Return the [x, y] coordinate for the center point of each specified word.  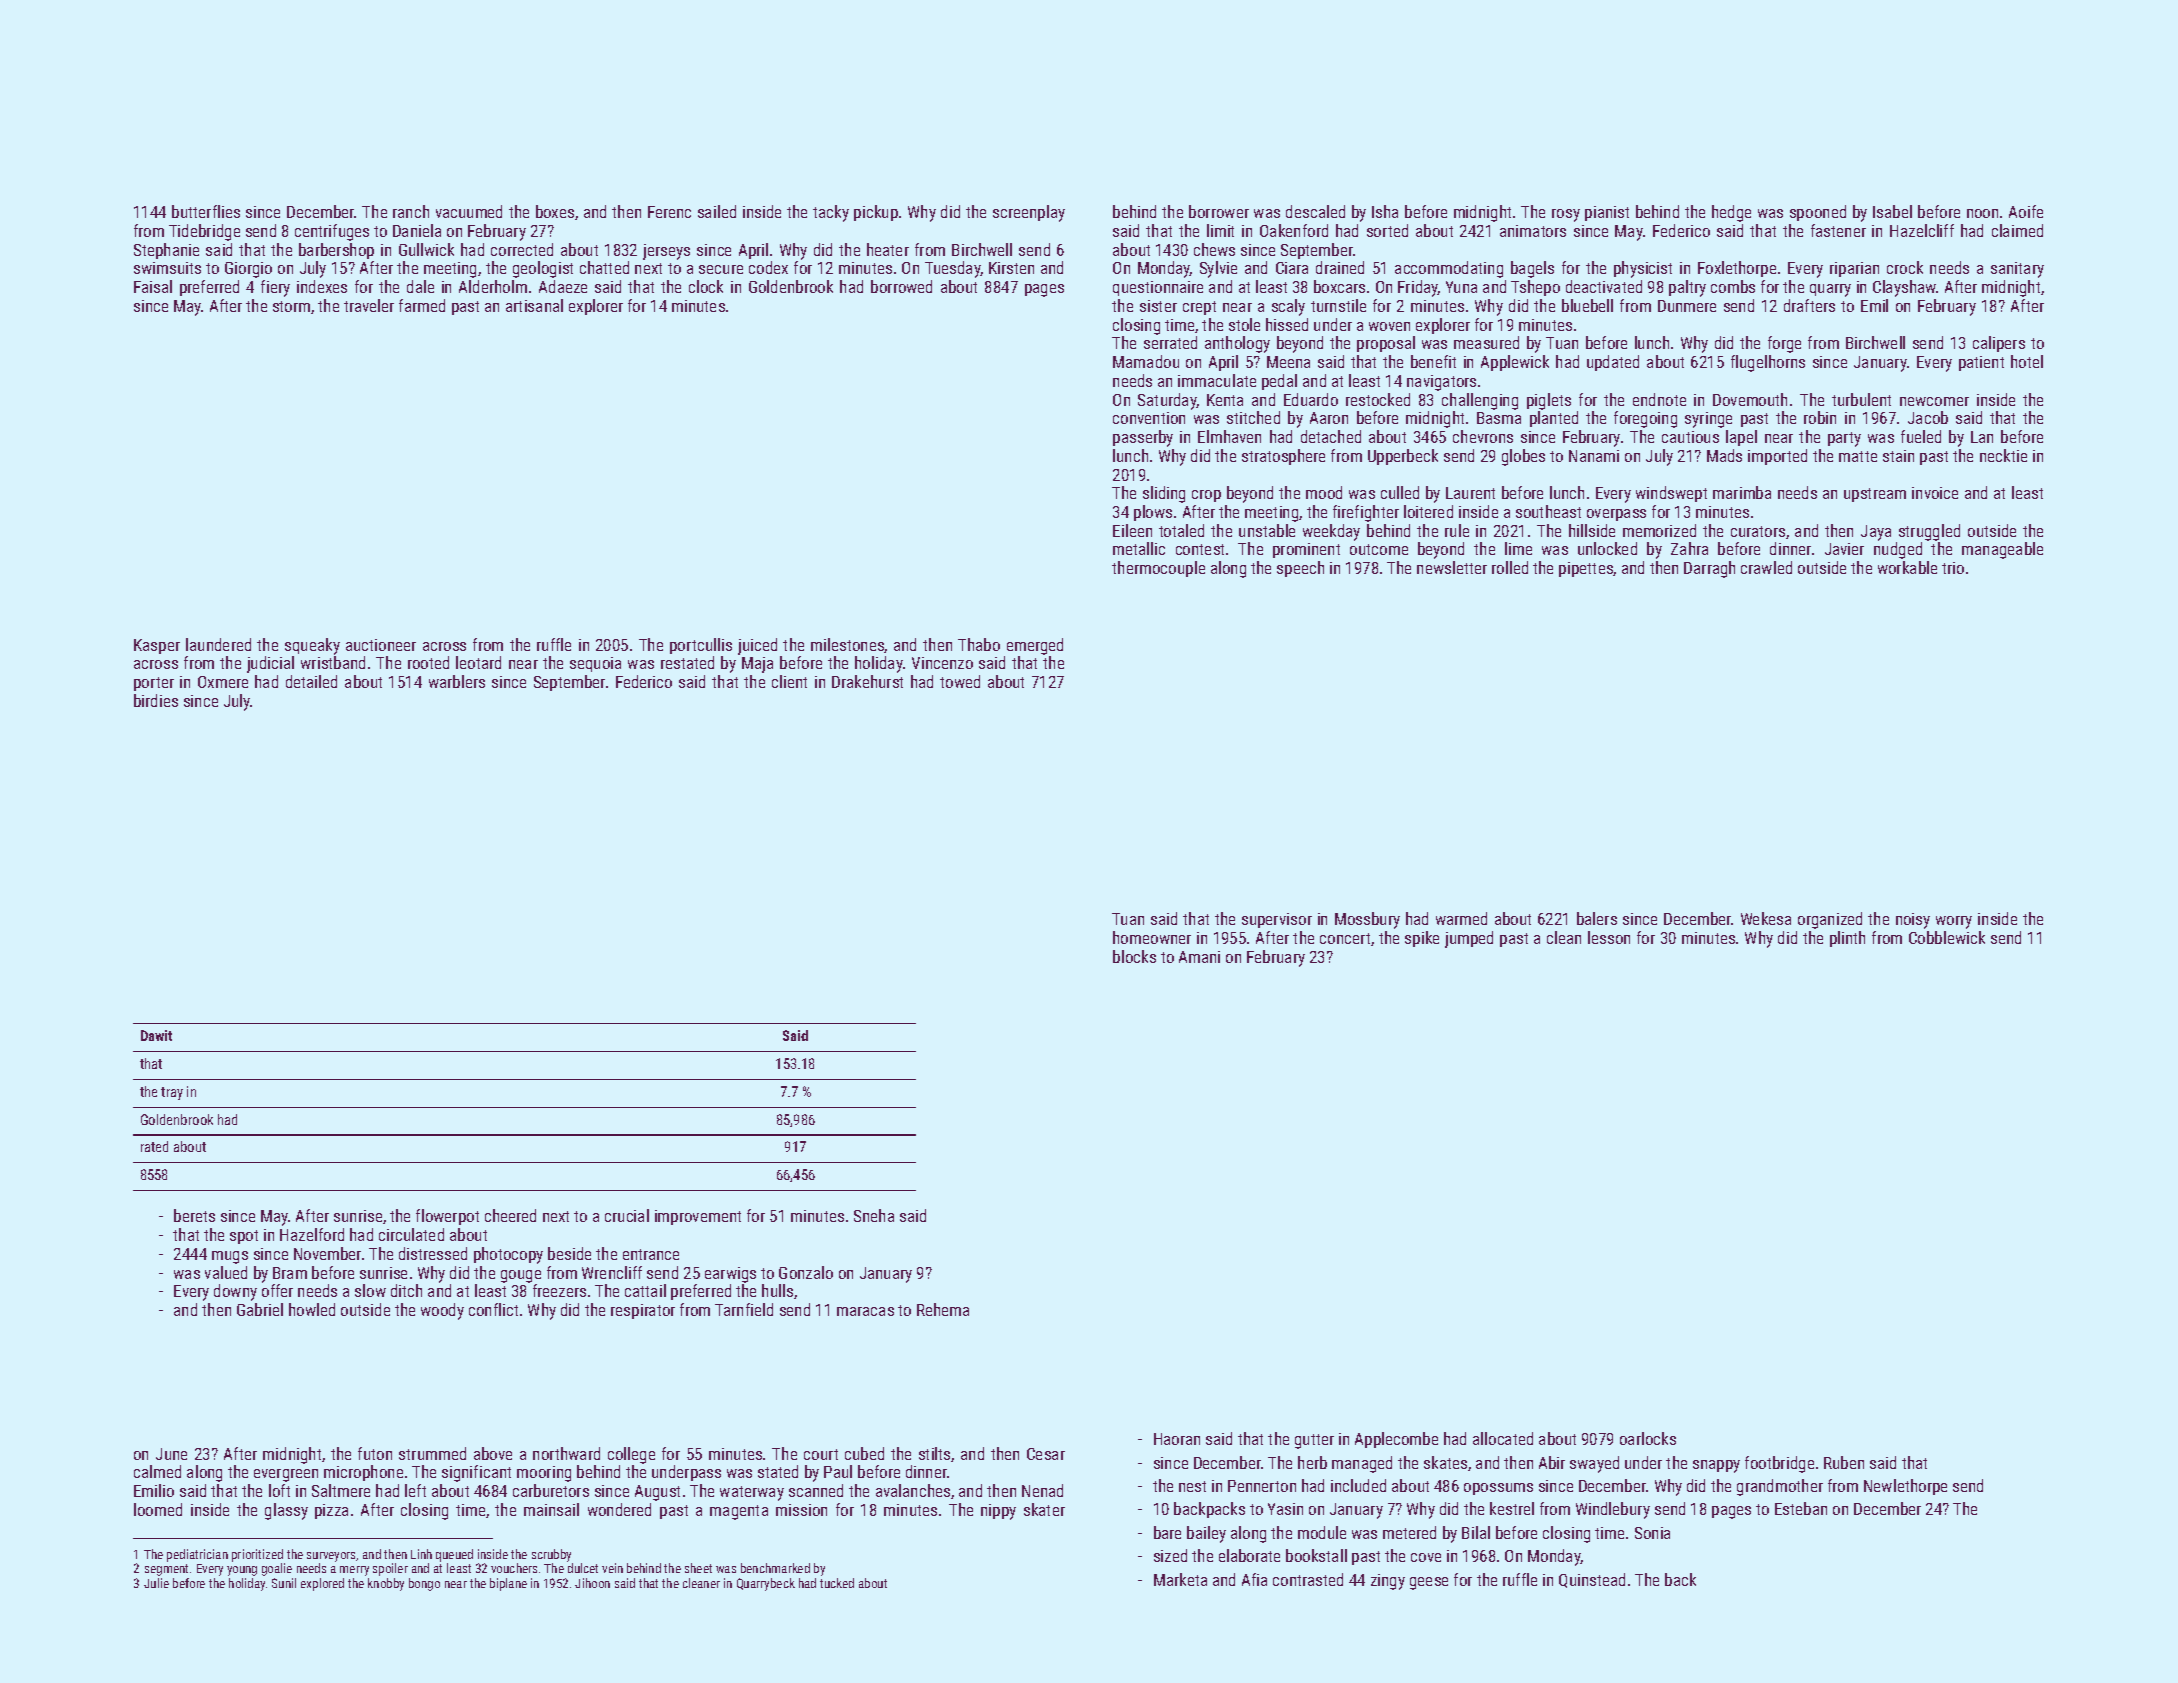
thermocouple [1158, 569]
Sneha [874, 1215]
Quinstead [1592, 1580]
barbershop [336, 251]
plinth [1847, 939]
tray [172, 1093]
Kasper [157, 646]
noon [1982, 213]
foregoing [1645, 419]
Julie [156, 1583]
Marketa [1180, 1579]
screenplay [1029, 213]
